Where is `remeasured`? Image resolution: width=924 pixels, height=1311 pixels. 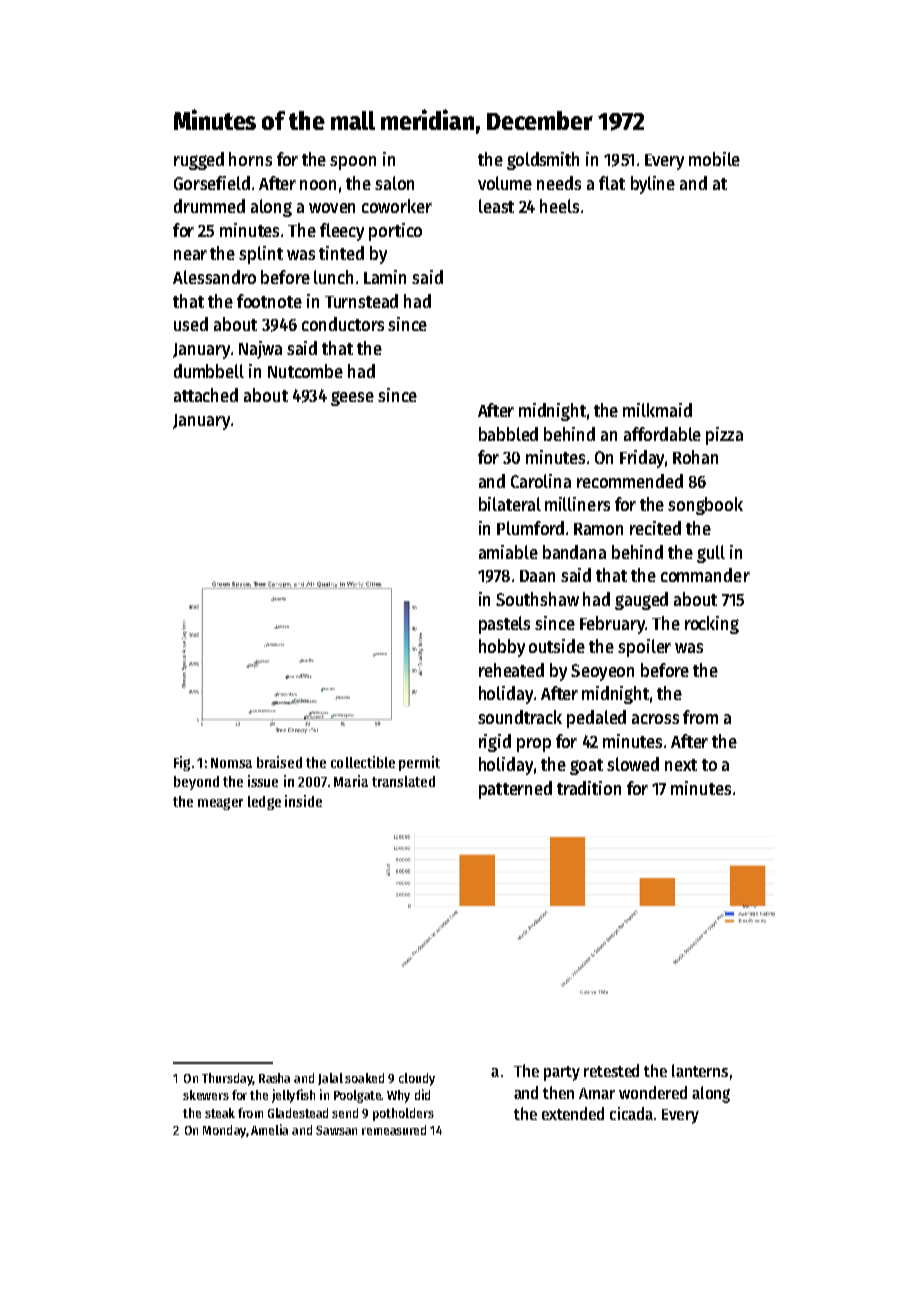 remeasured is located at coordinates (394, 1130).
